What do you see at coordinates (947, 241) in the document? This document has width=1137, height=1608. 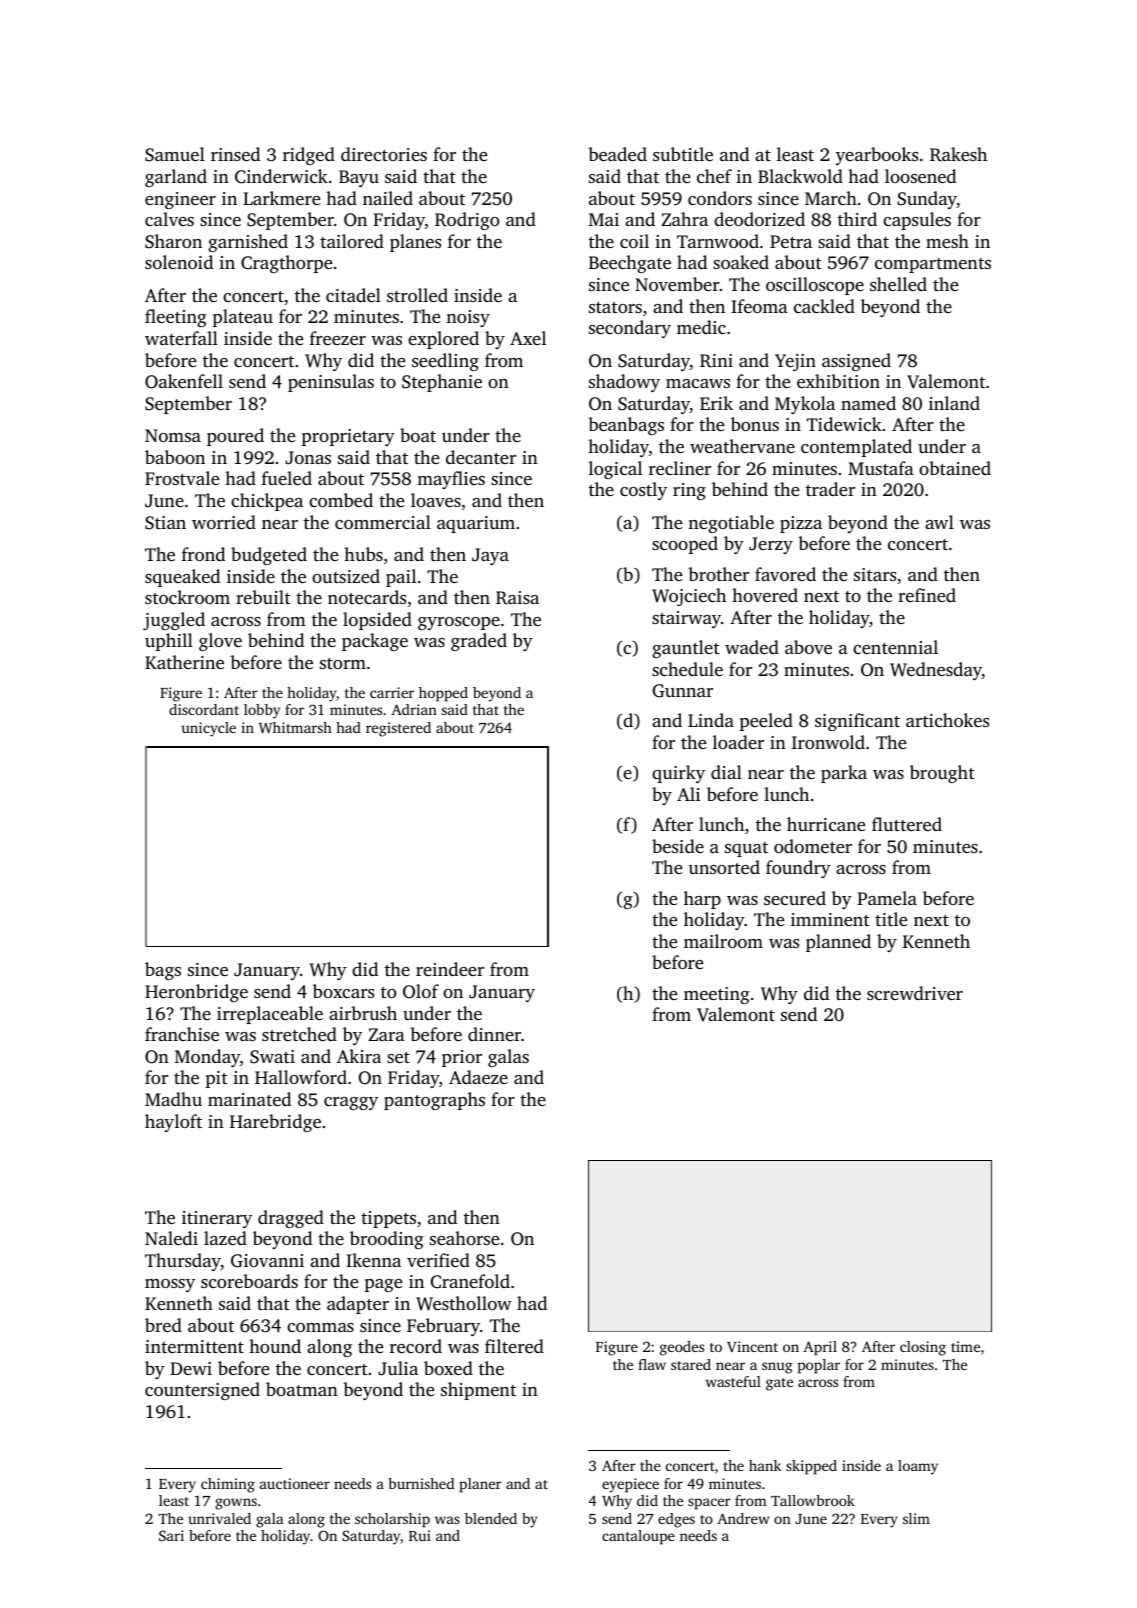 I see `mesh` at bounding box center [947, 241].
